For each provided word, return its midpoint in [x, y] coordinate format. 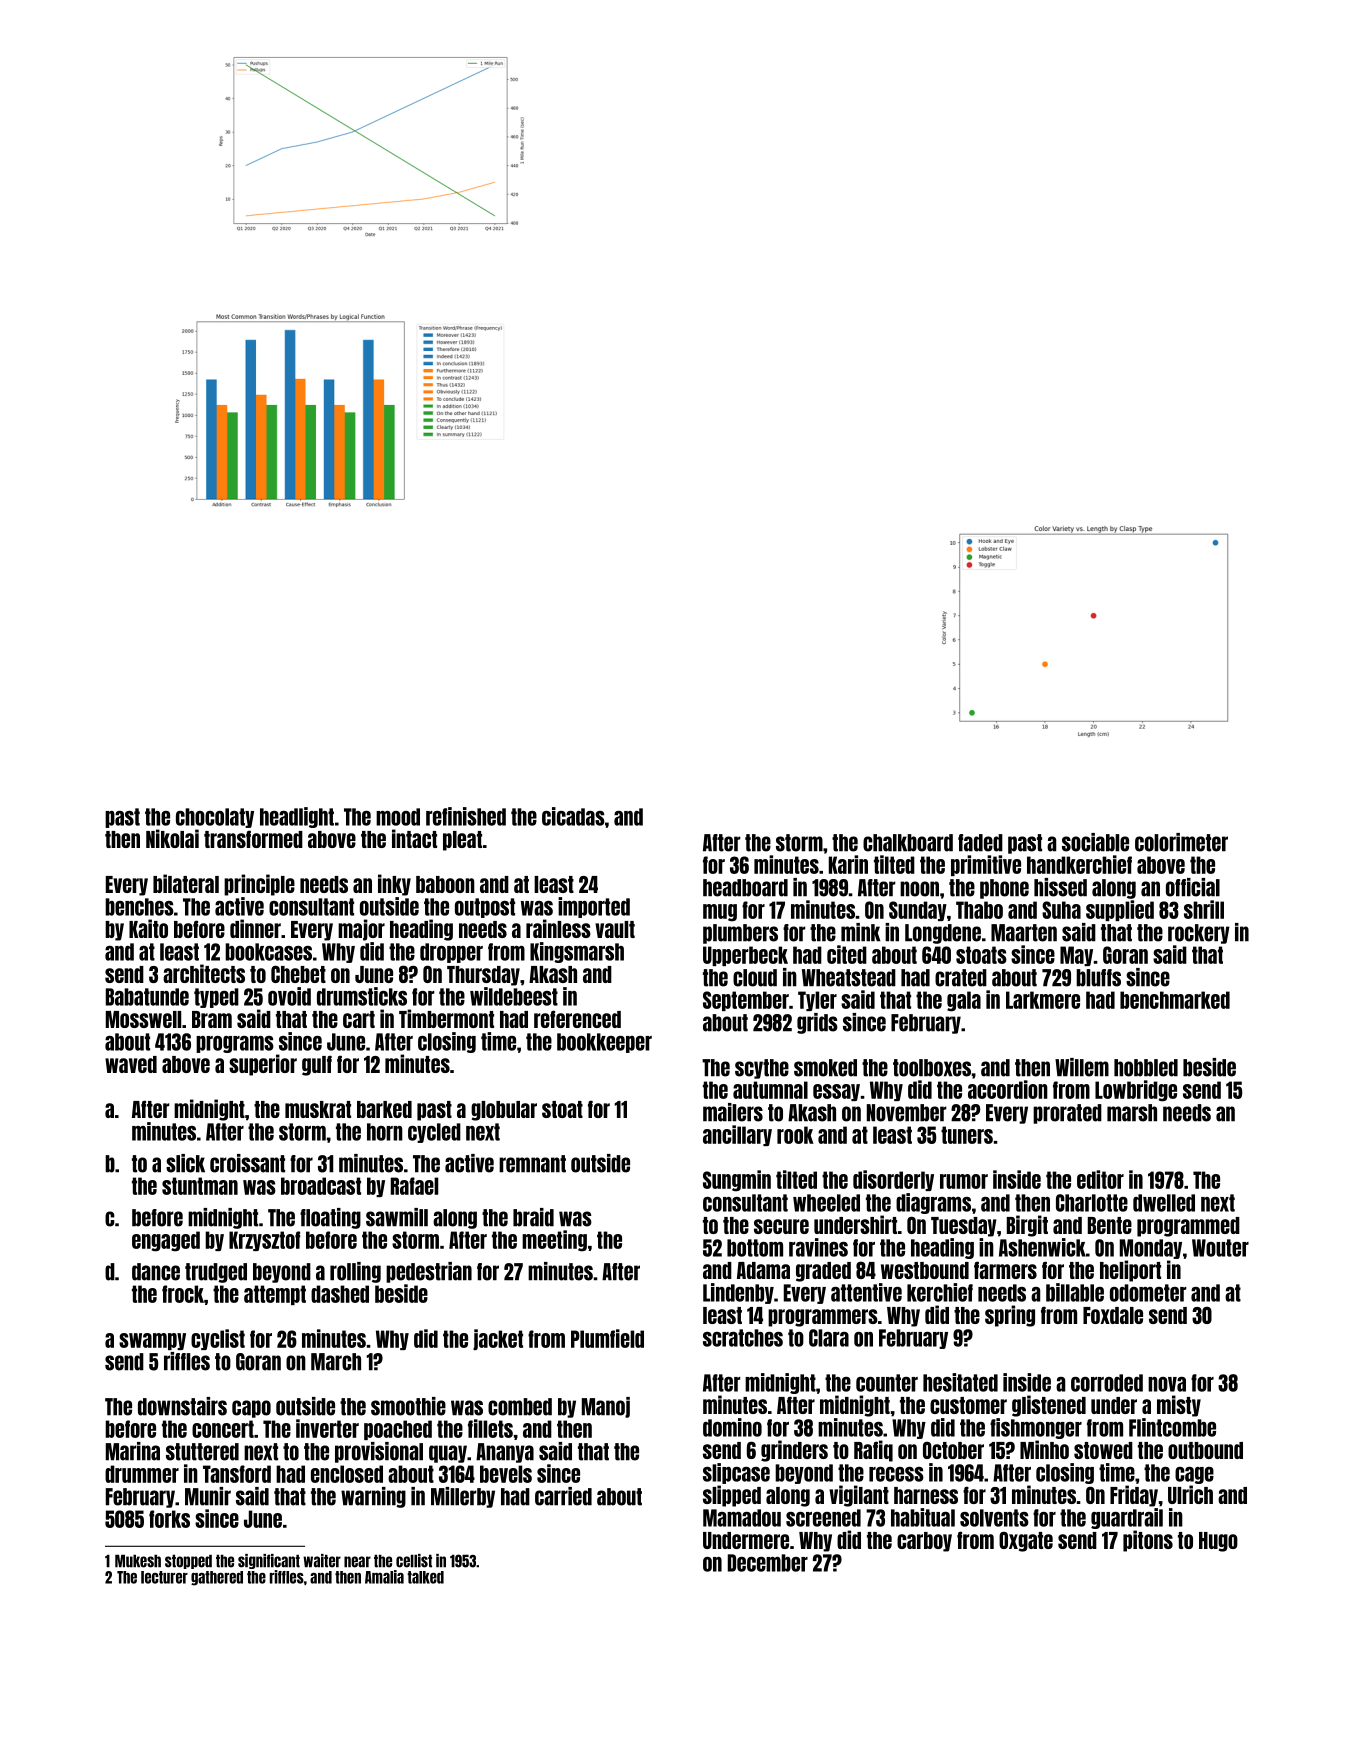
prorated [1067, 1114]
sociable [1095, 842]
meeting [554, 1241]
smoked [825, 1068]
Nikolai [172, 838]
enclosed [347, 1474]
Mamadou [742, 1518]
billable [1075, 1292]
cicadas [573, 816]
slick [185, 1163]
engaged [166, 1241]
